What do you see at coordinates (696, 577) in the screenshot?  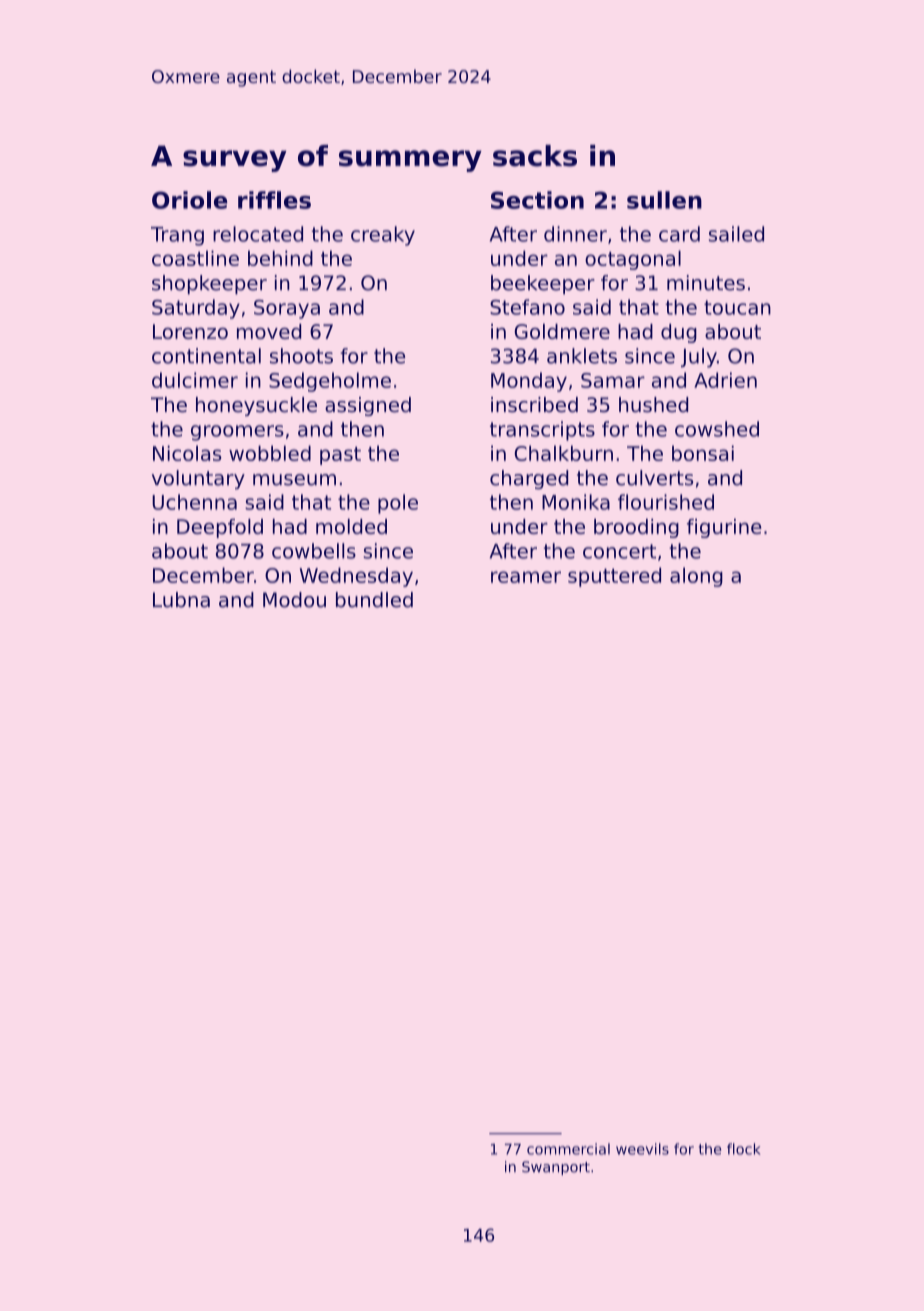 I see `along` at bounding box center [696, 577].
